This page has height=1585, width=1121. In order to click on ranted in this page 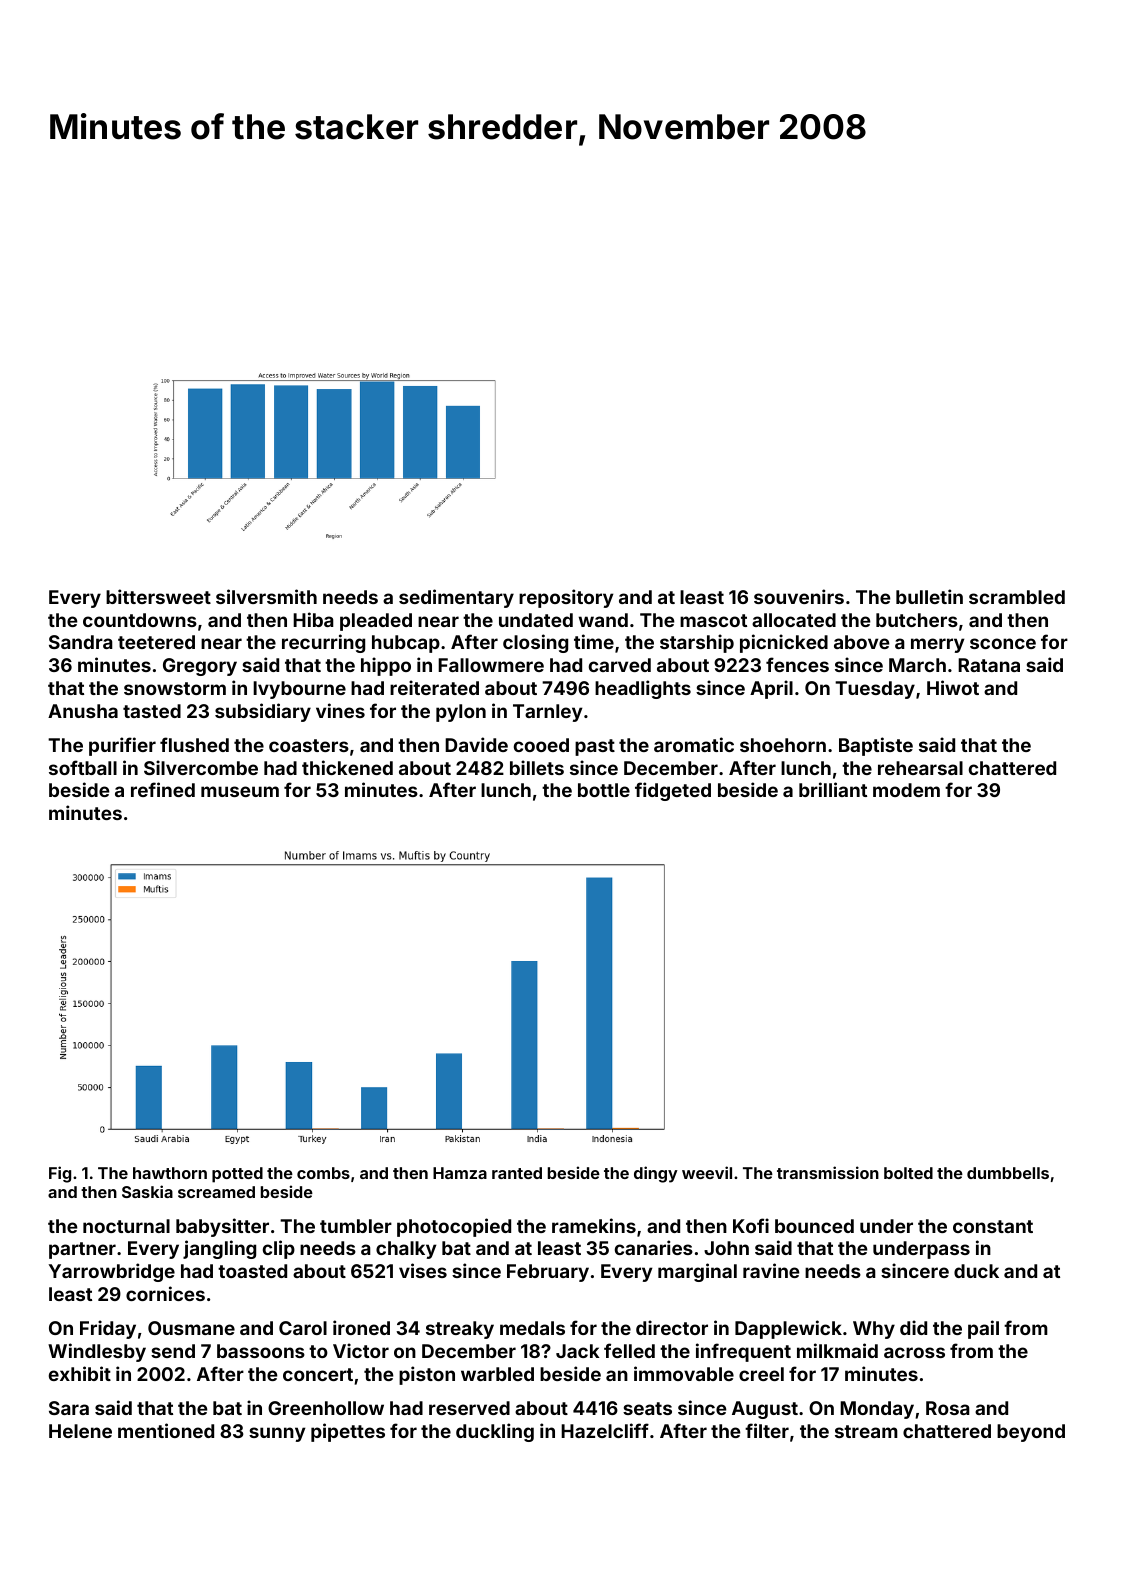, I will do `click(517, 1173)`.
